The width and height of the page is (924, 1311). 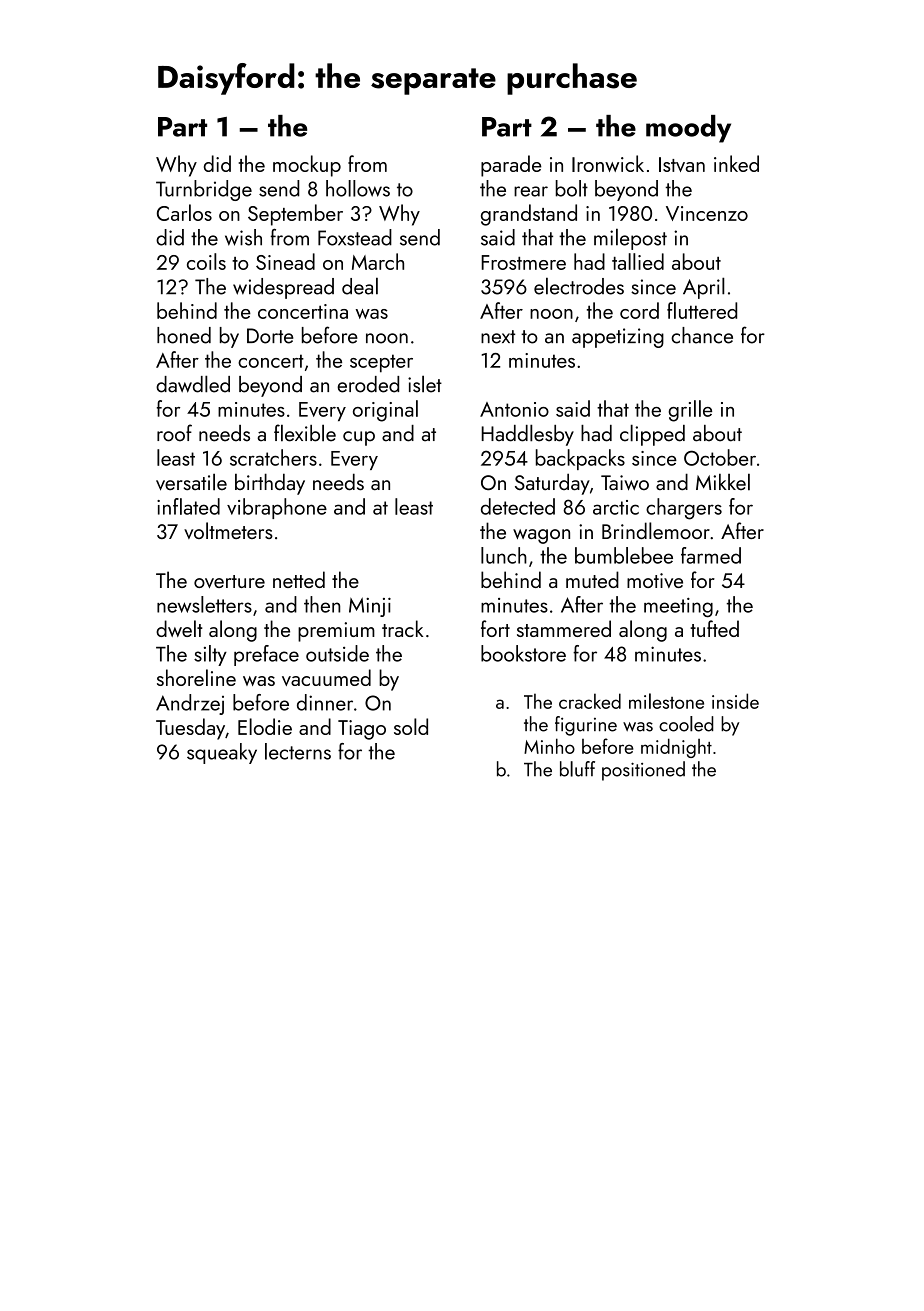 What do you see at coordinates (579, 286) in the page?
I see `electrodes` at bounding box center [579, 286].
